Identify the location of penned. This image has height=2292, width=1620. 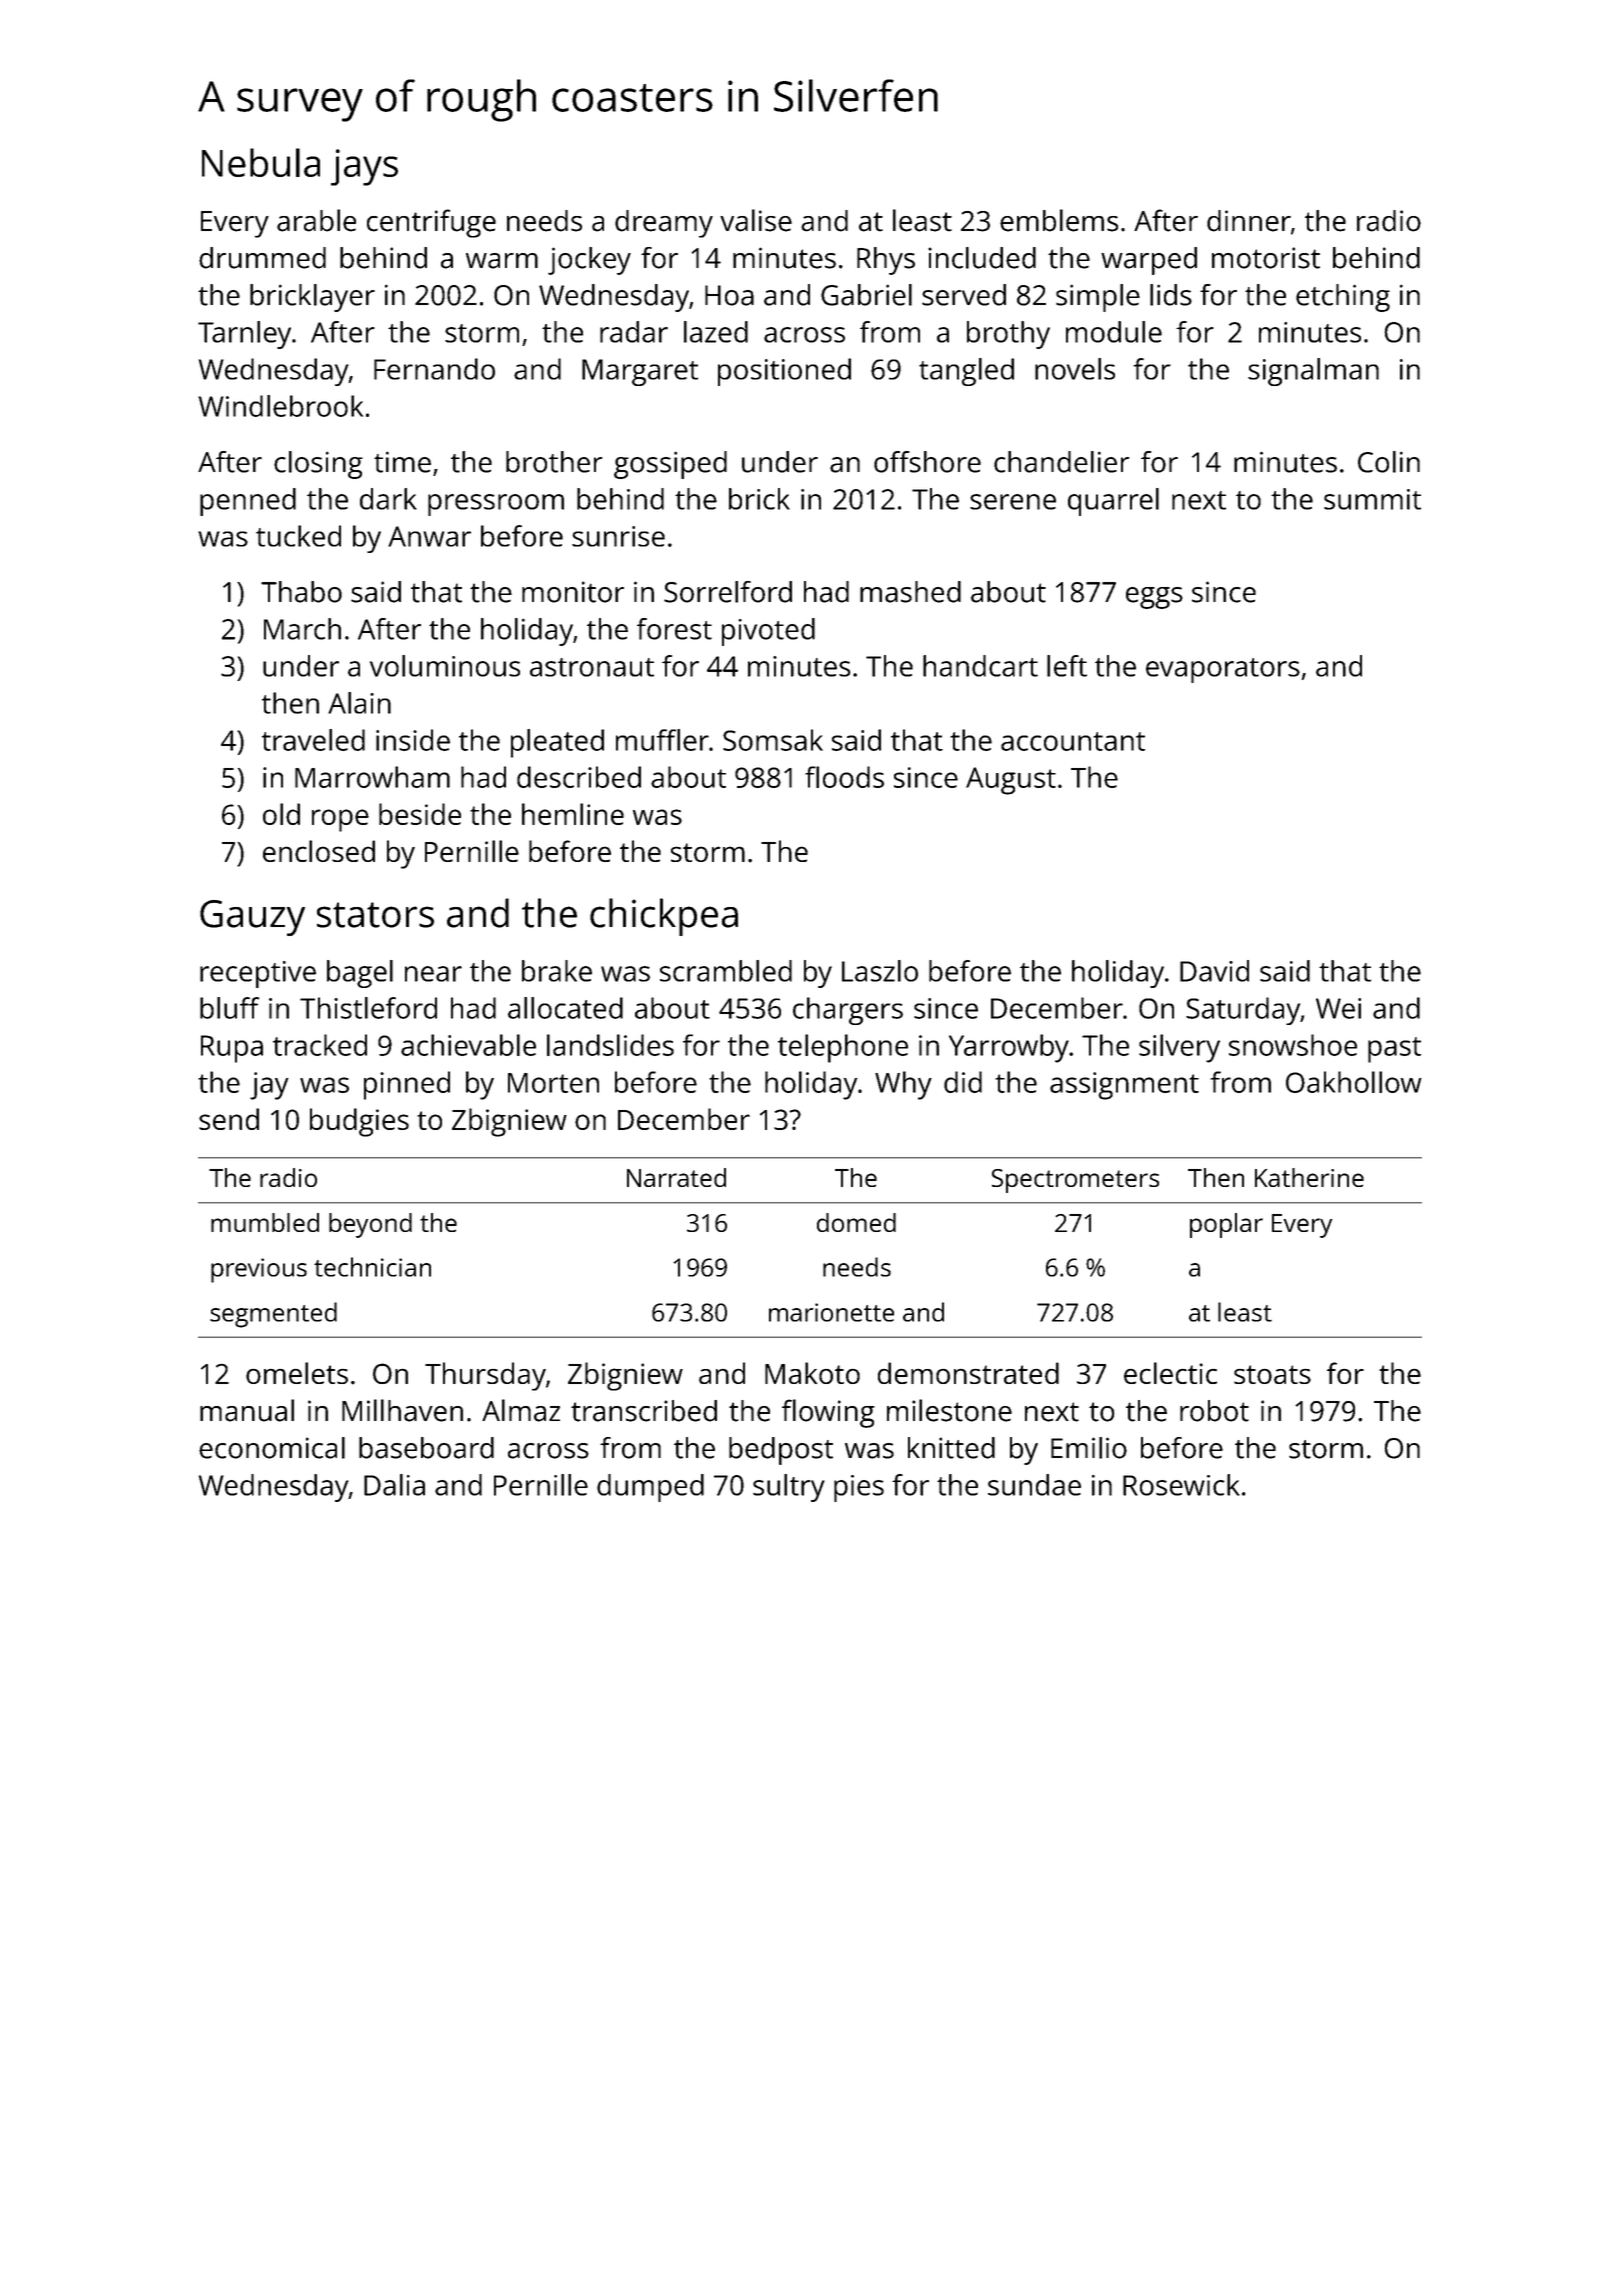
(248, 502).
